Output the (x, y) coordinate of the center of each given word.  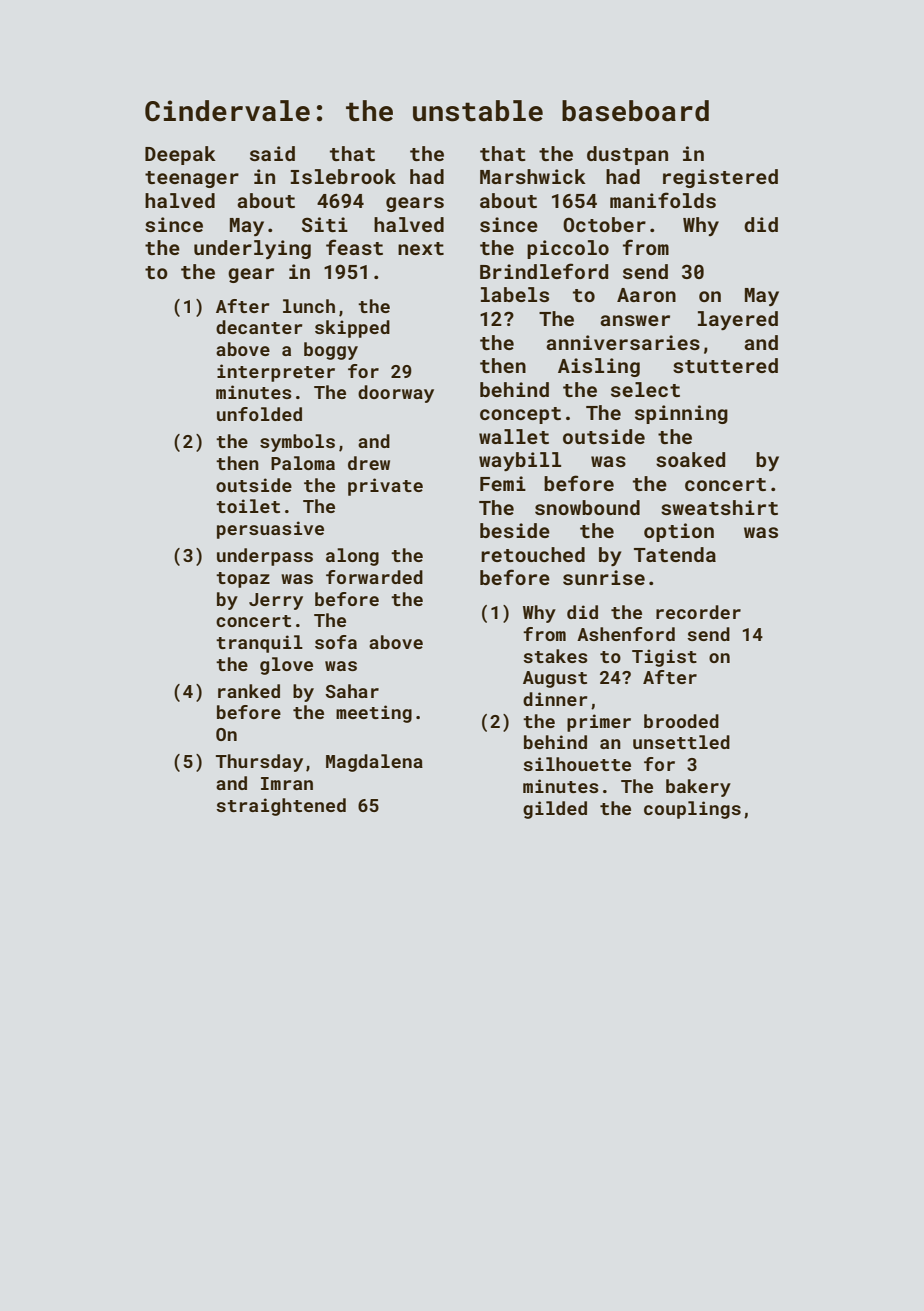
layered (738, 320)
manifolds (663, 200)
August (555, 679)
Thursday (259, 763)
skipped (352, 329)
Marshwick (533, 176)
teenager (192, 179)
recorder (698, 612)
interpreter (276, 373)
